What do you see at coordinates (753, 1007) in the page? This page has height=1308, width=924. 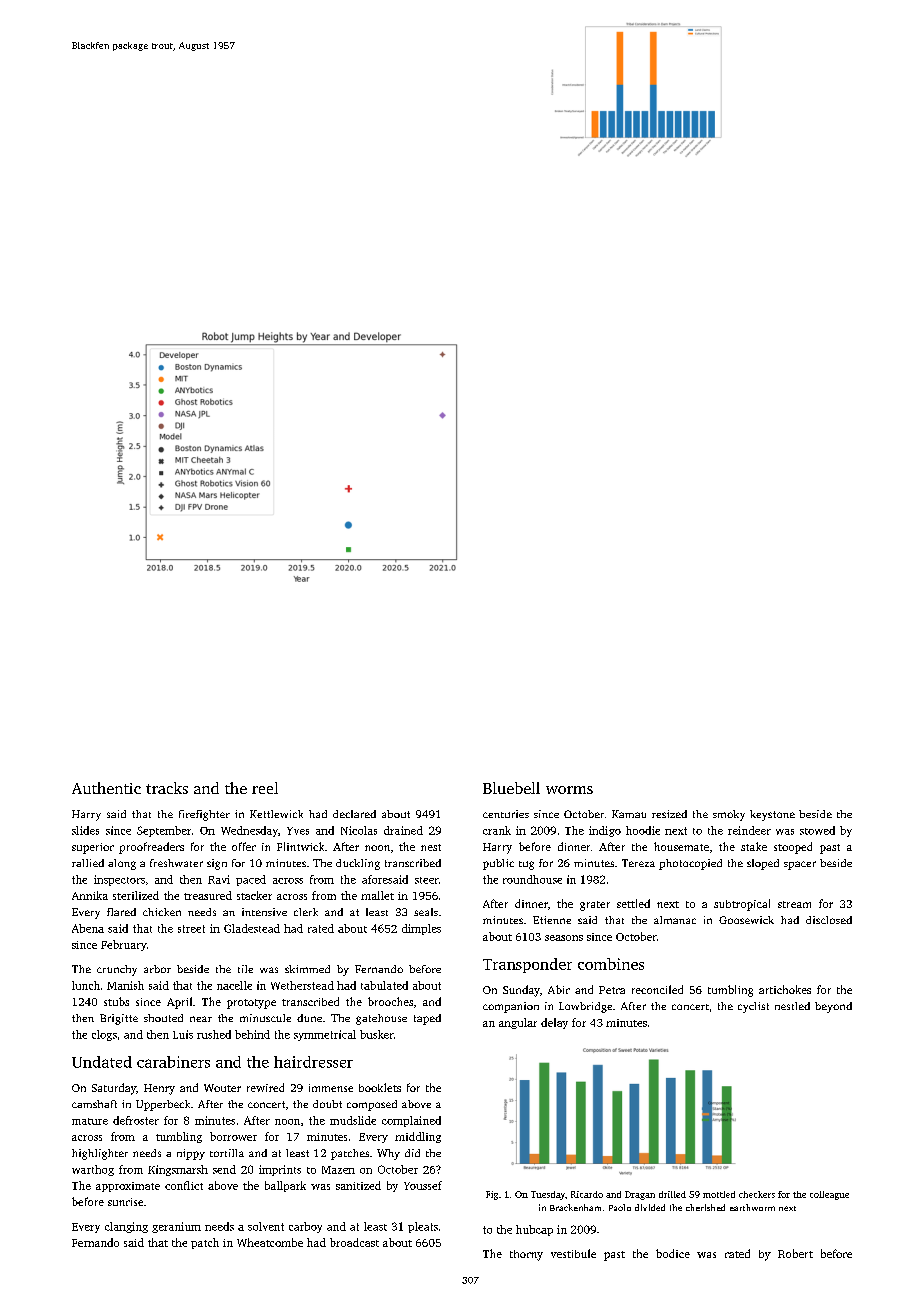 I see `cyclist` at bounding box center [753, 1007].
